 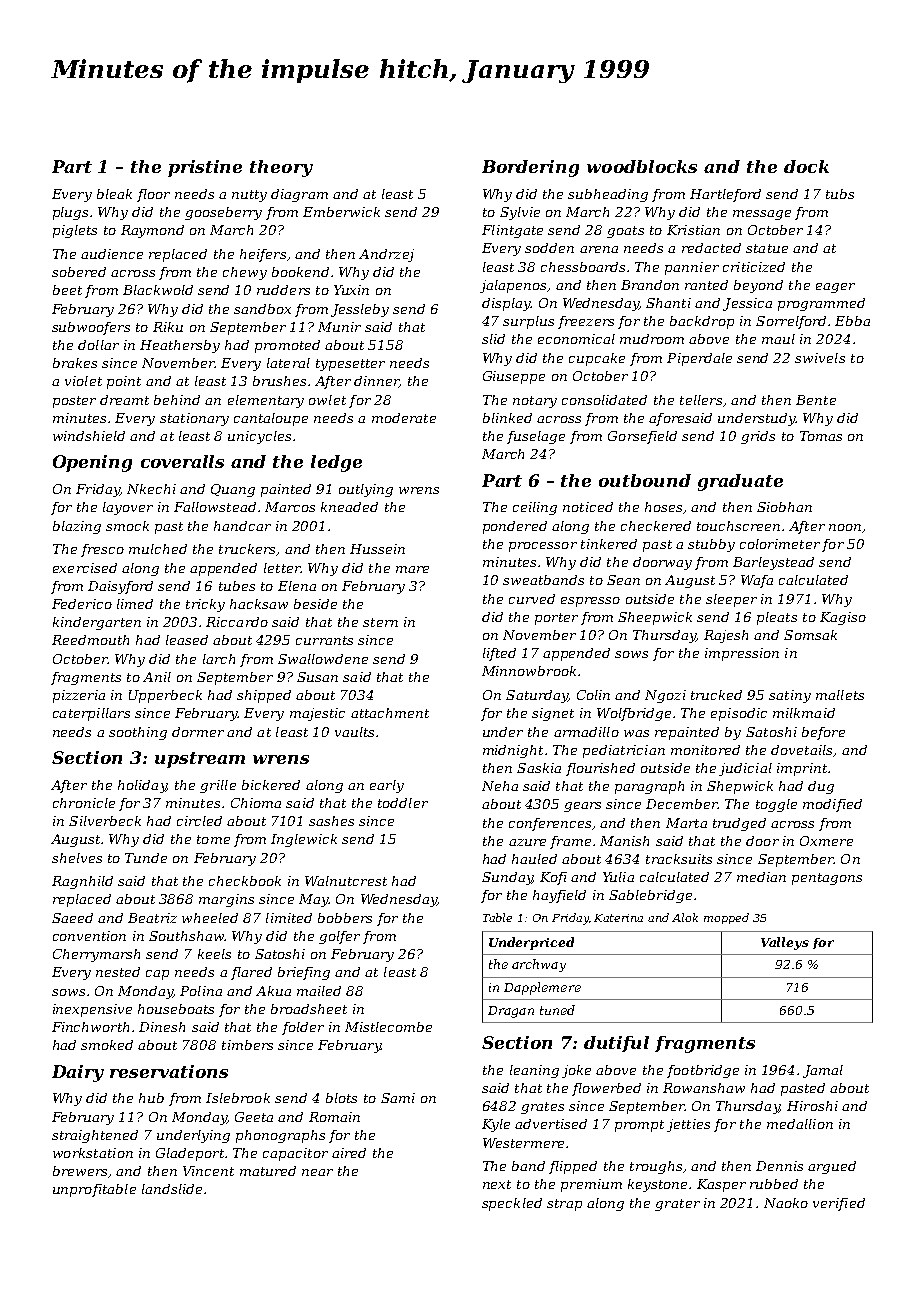 What do you see at coordinates (386, 255) in the image?
I see `Andrzej` at bounding box center [386, 255].
